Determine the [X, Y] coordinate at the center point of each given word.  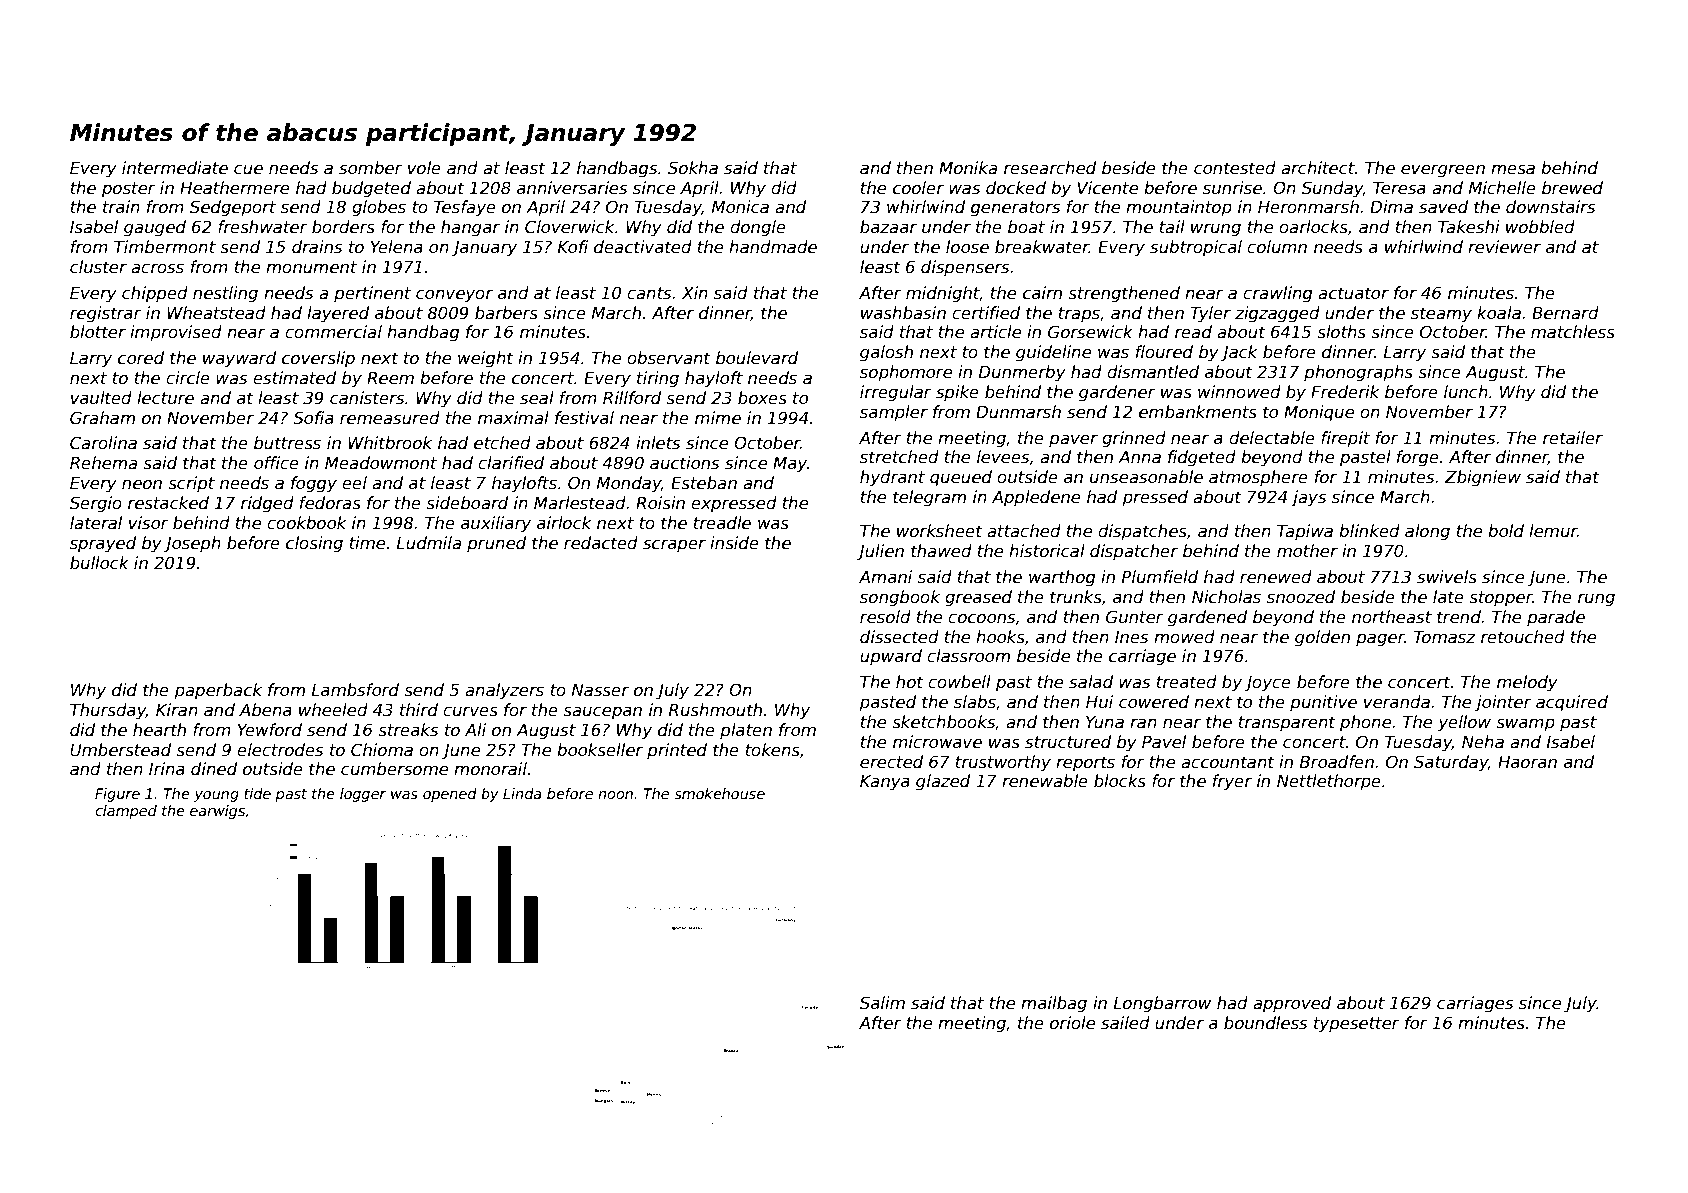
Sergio [96, 504]
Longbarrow [1162, 1004]
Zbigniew [1483, 478]
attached [1024, 531]
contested [1235, 168]
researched [1050, 168]
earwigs [217, 812]
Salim [882, 1003]
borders [343, 227]
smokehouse [719, 793]
